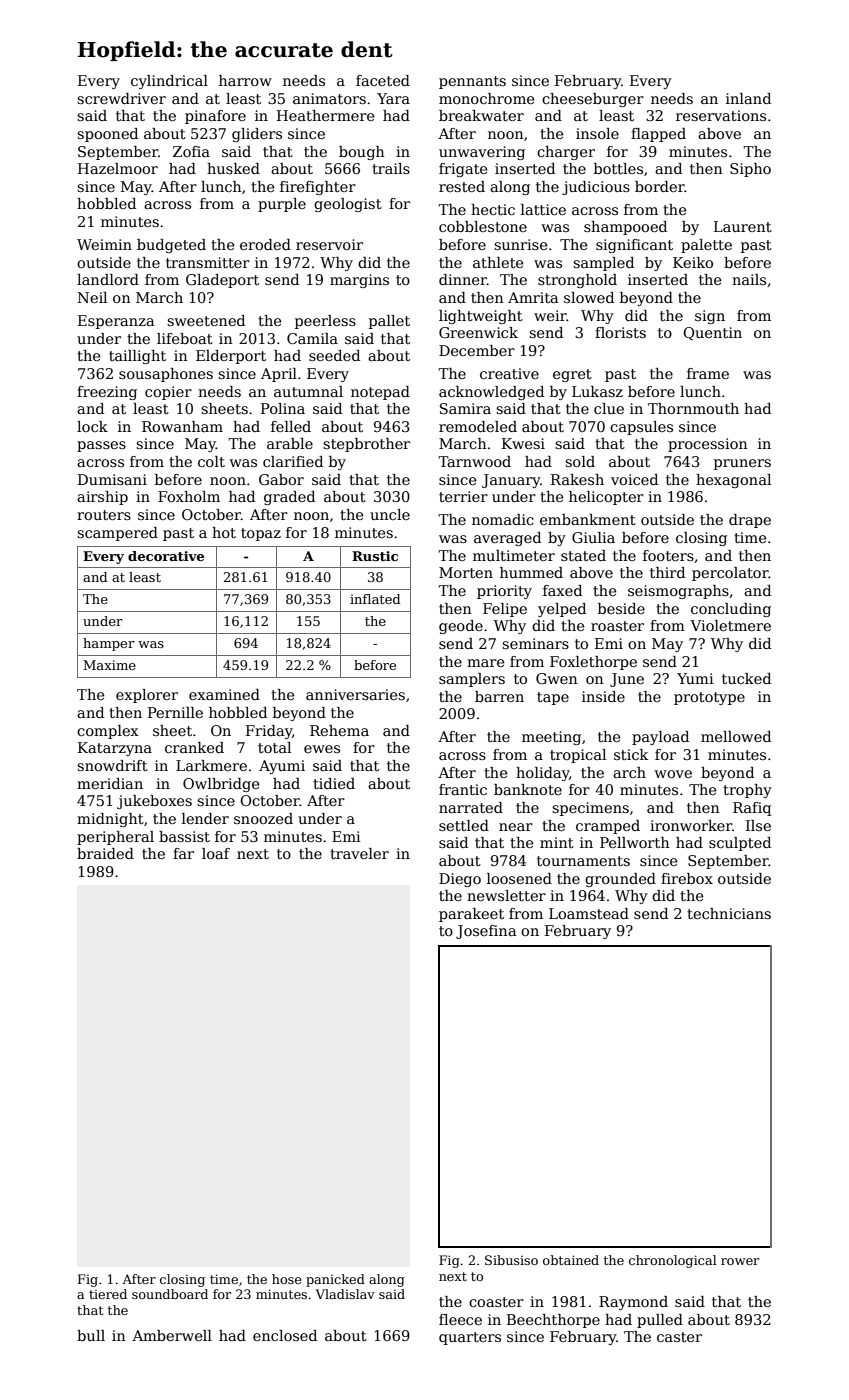 The image size is (849, 1400). Describe the element at coordinates (470, 1338) in the document. I see `quarters` at that location.
